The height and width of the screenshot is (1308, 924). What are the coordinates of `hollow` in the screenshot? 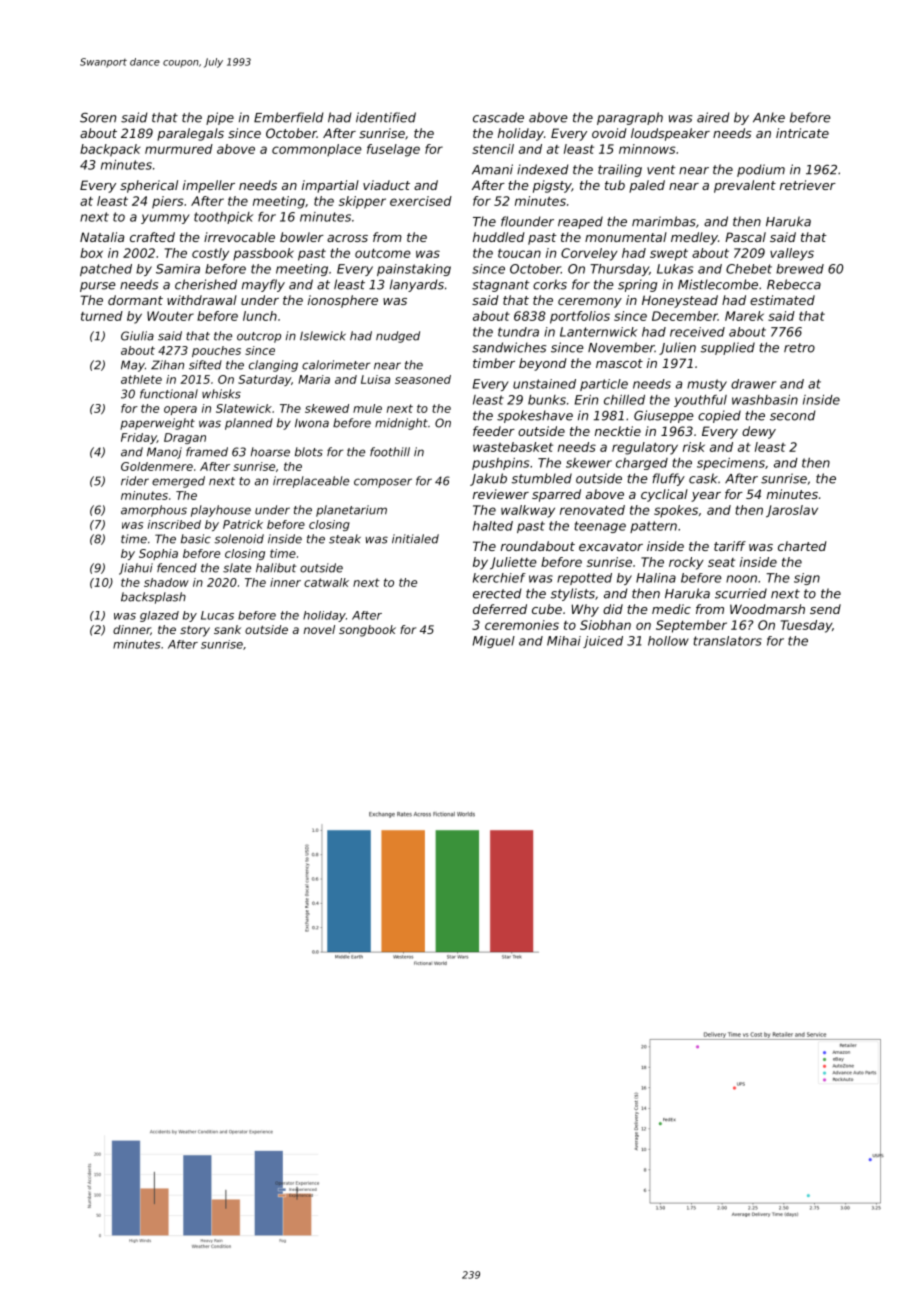 It's located at (668, 641).
